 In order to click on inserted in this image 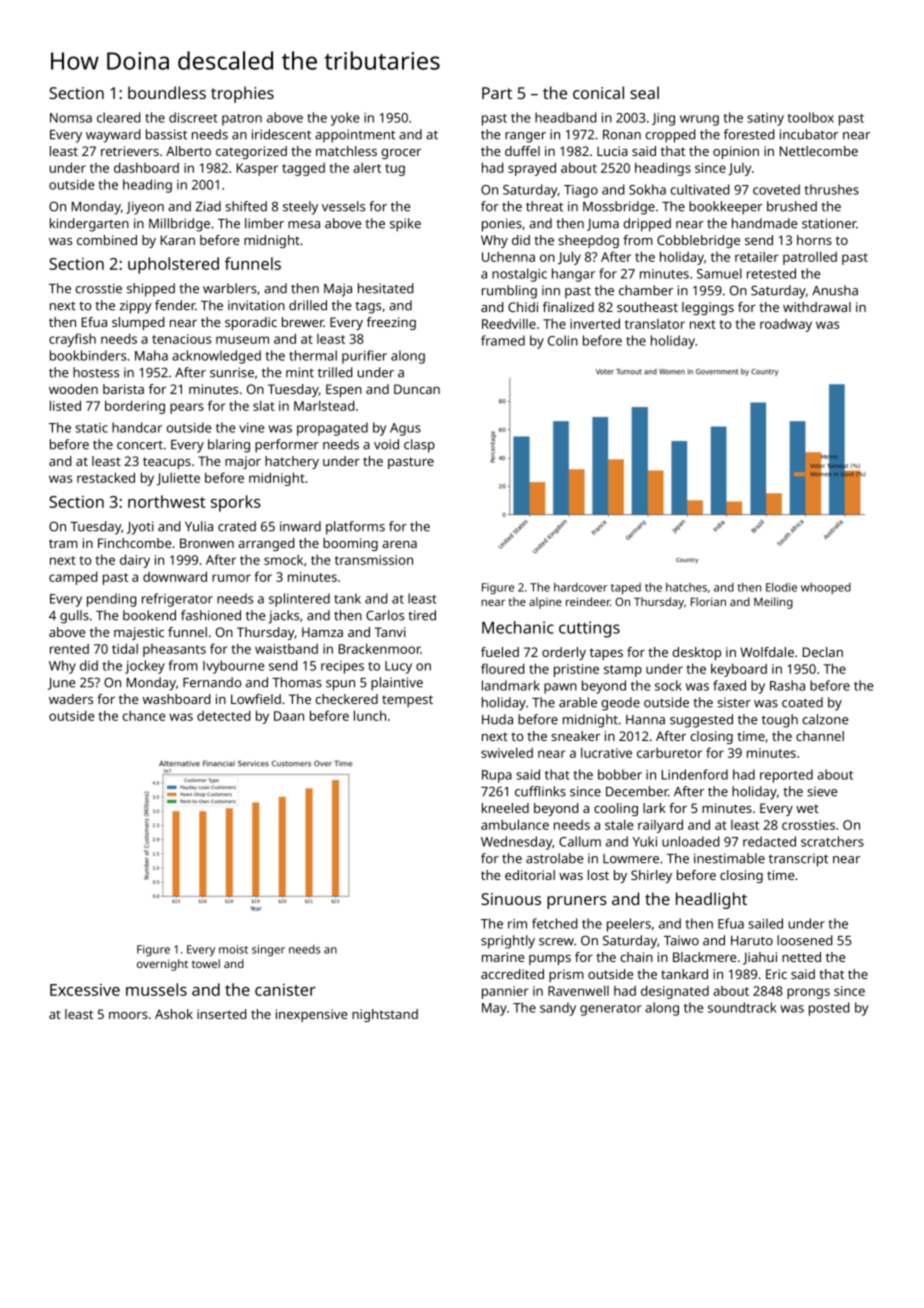, I will do `click(221, 1014)`.
